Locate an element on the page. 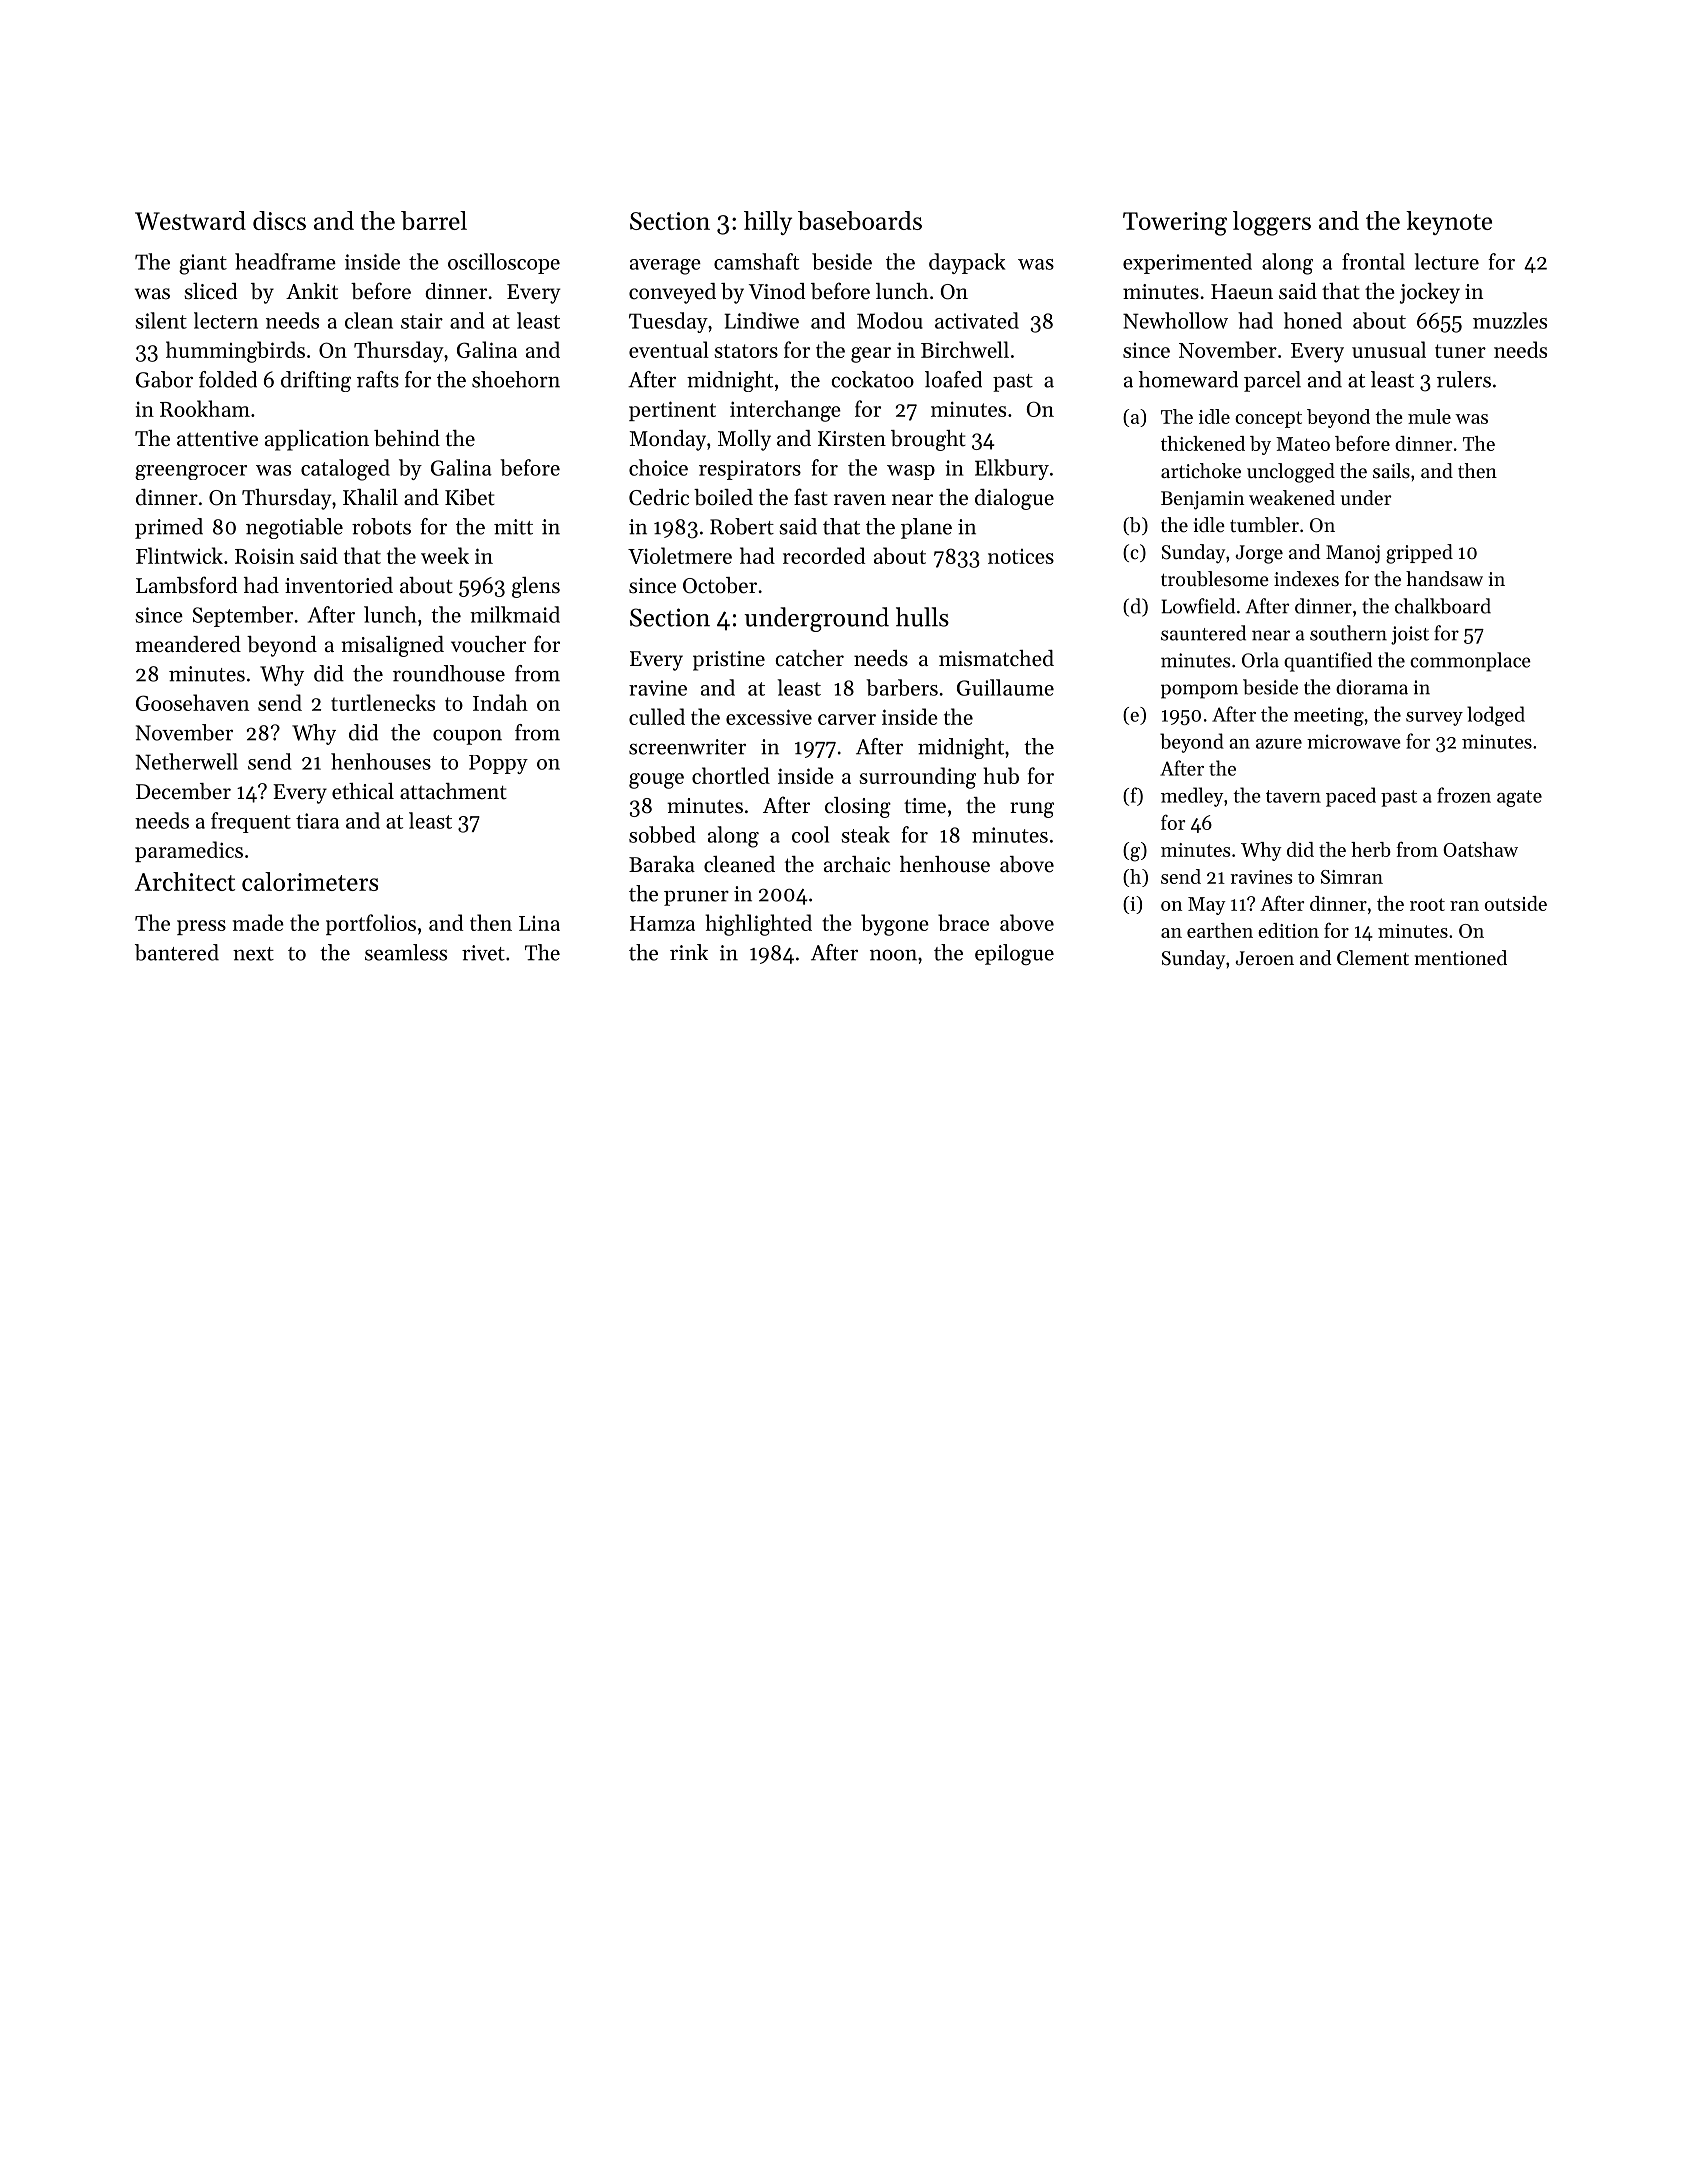 Image resolution: width=1683 pixels, height=2178 pixels. plane is located at coordinates (926, 528).
